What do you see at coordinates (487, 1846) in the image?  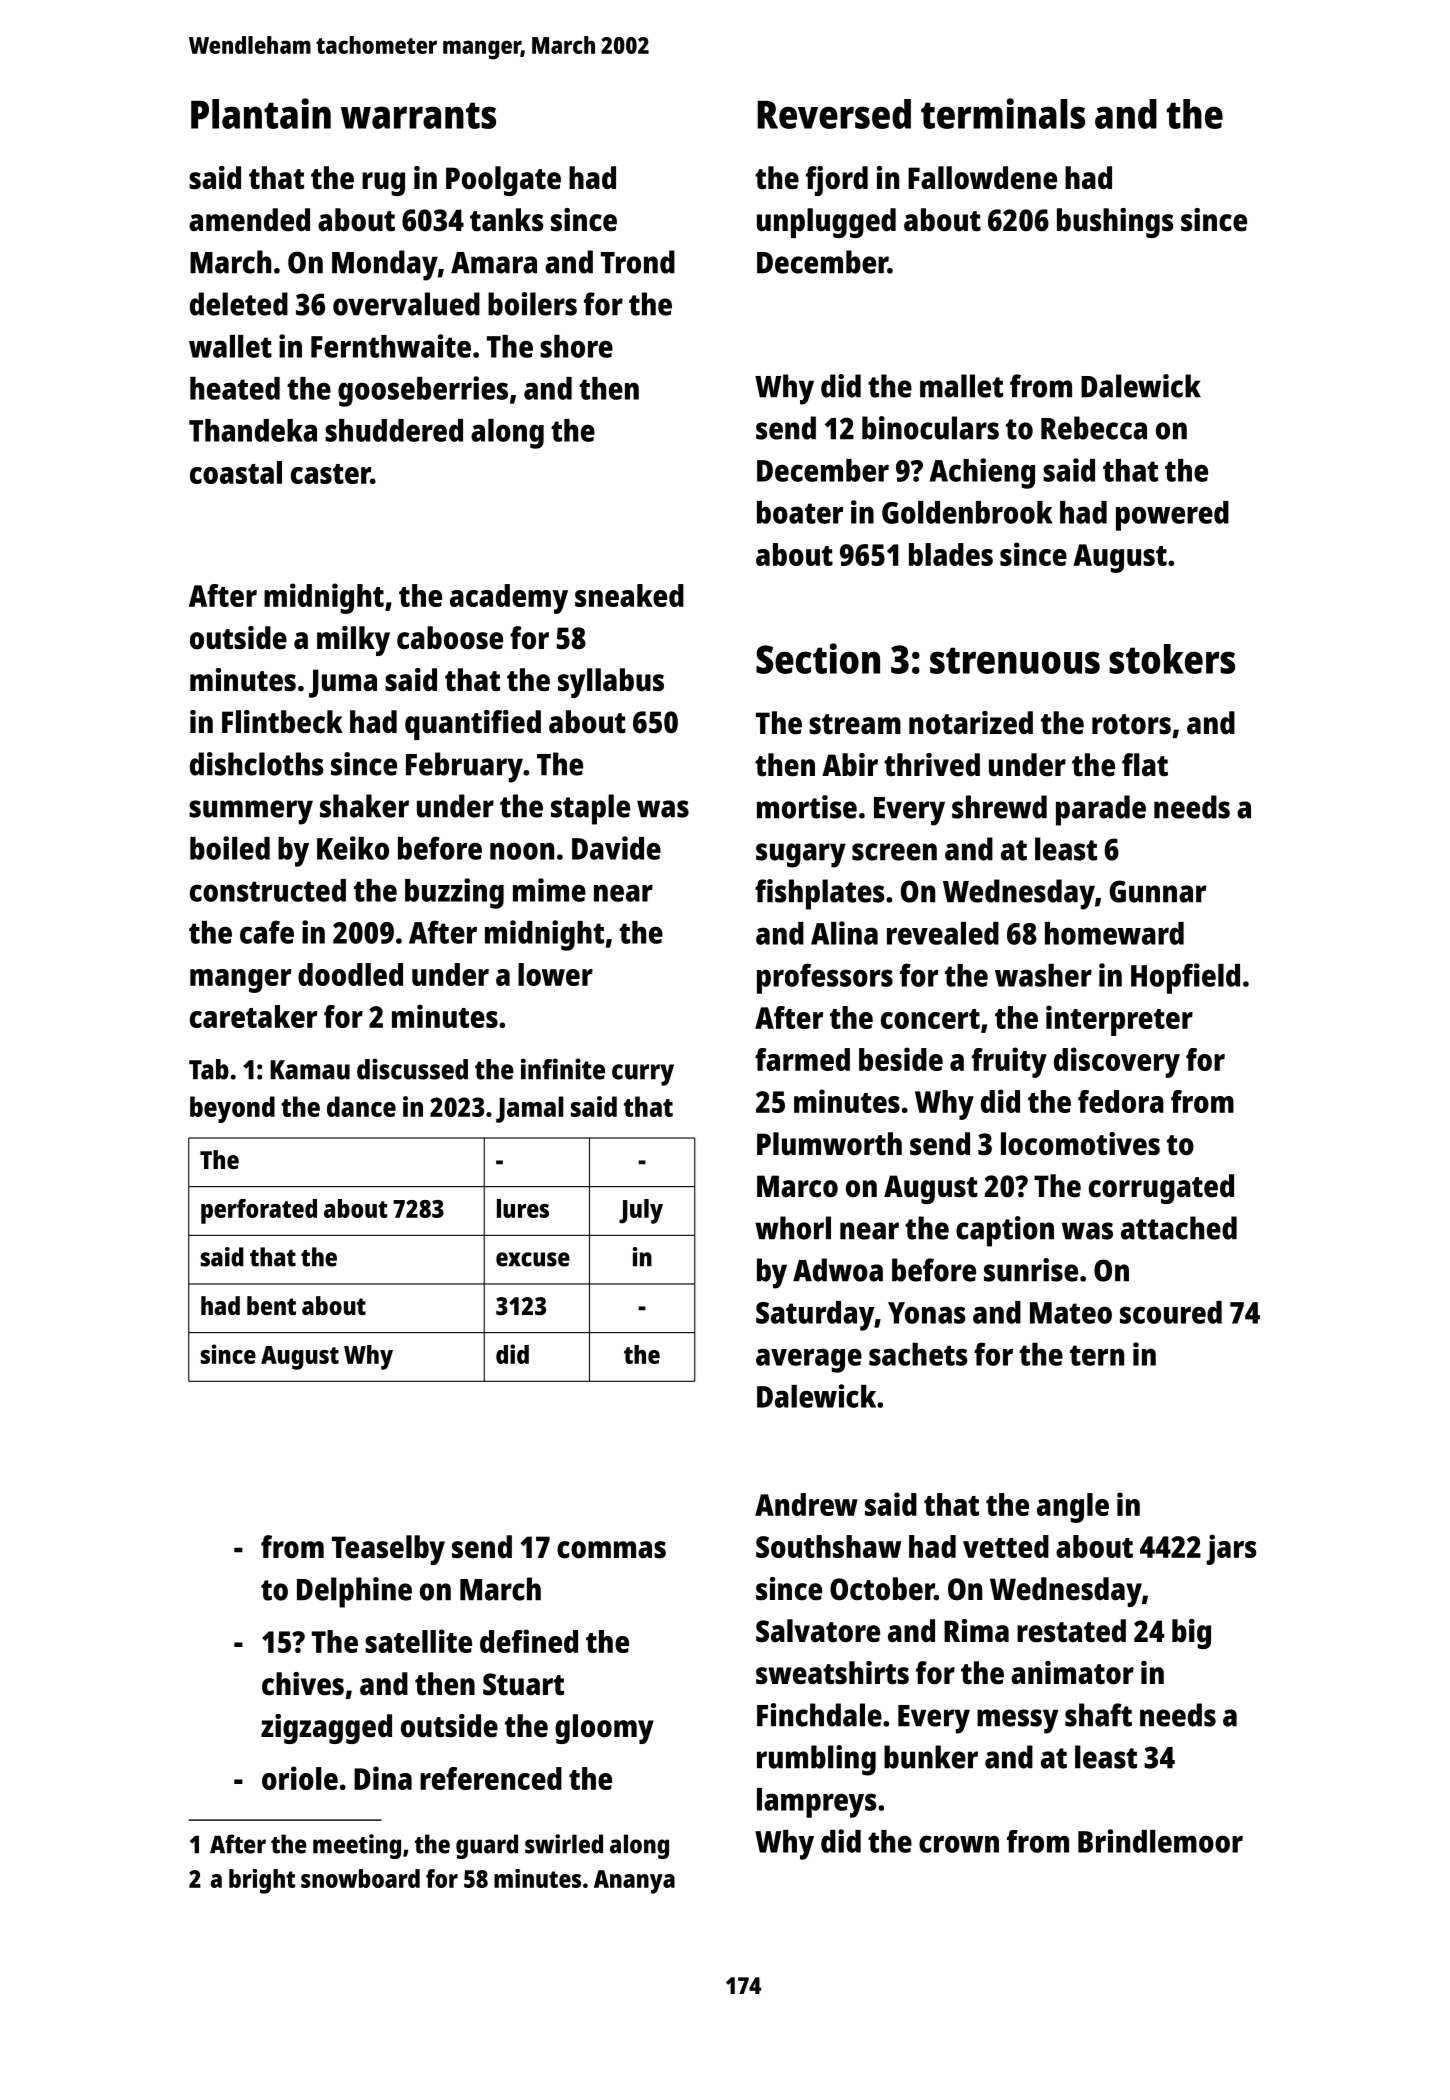 I see `guard` at bounding box center [487, 1846].
